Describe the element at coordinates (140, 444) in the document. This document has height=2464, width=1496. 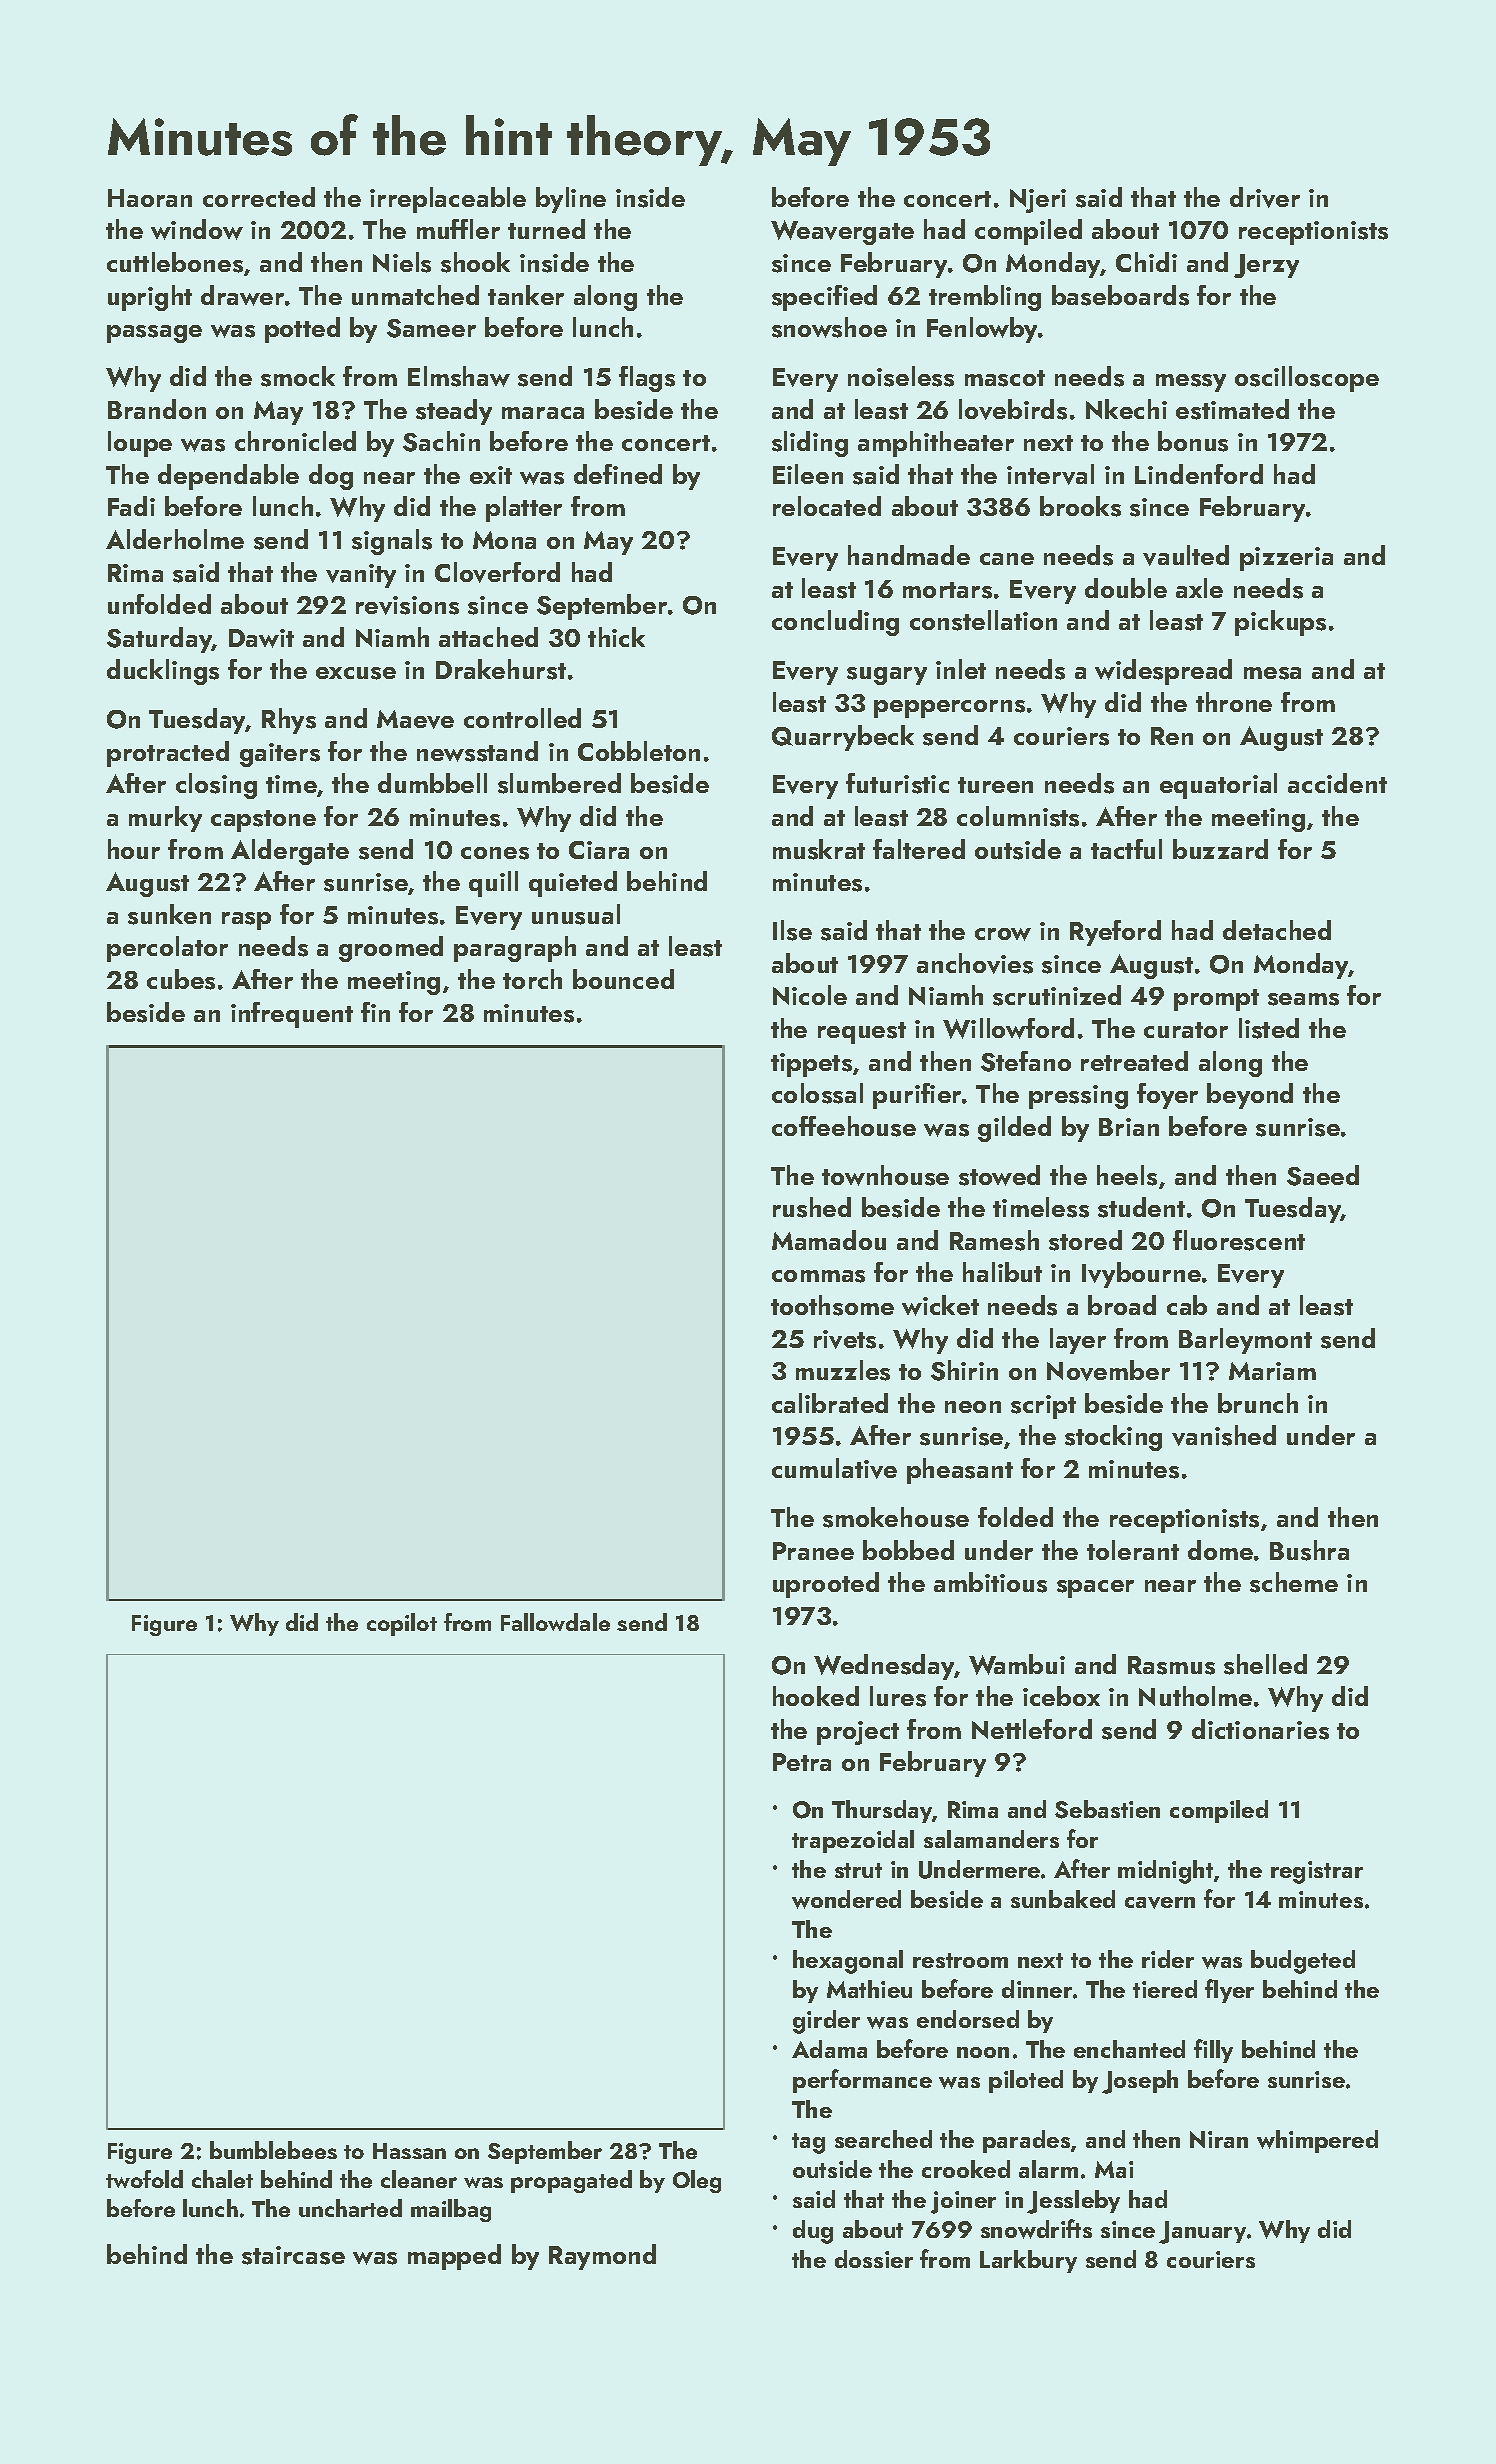
I see `loupe` at that location.
